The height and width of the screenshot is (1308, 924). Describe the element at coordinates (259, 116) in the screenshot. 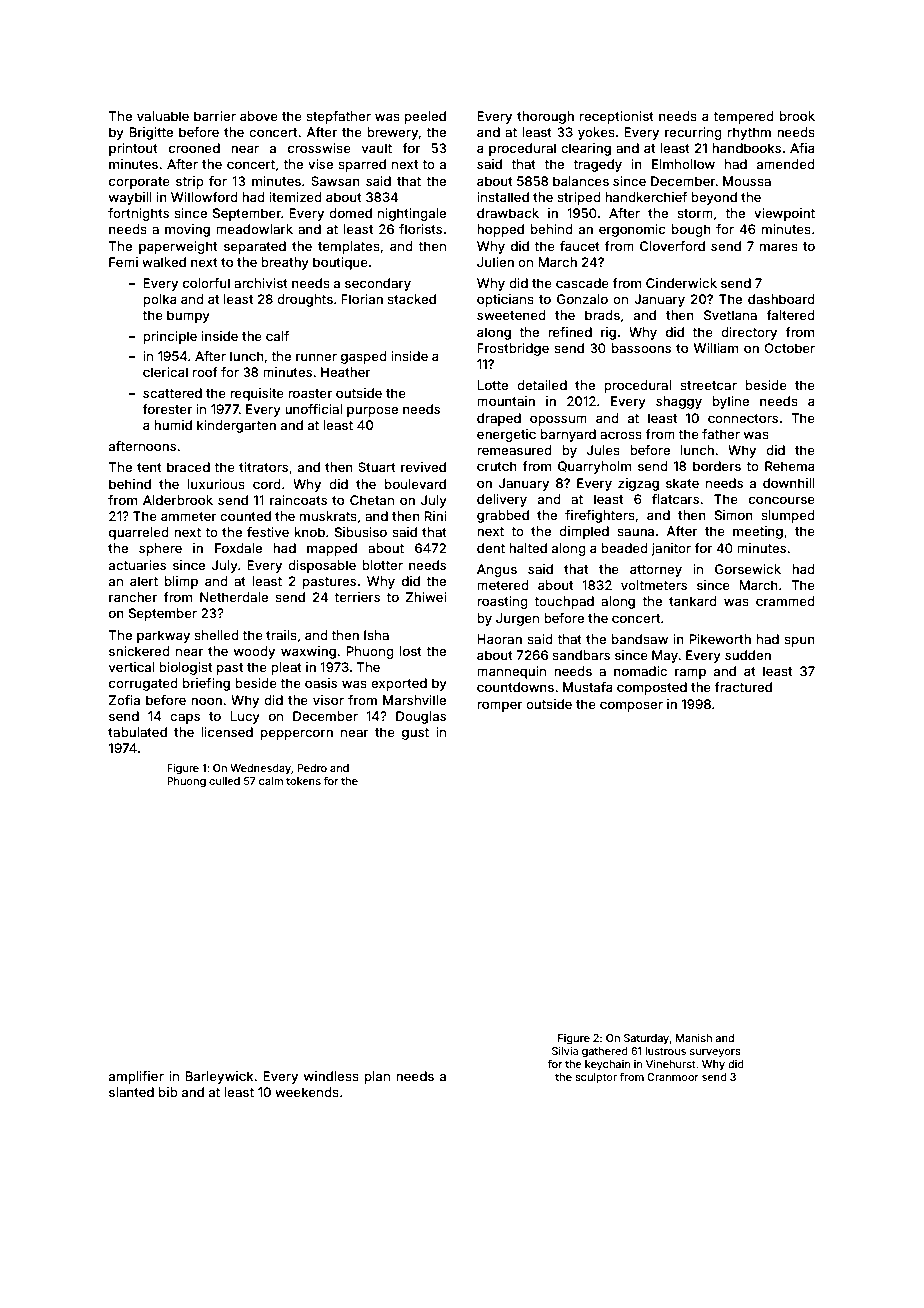

I see `above` at that location.
